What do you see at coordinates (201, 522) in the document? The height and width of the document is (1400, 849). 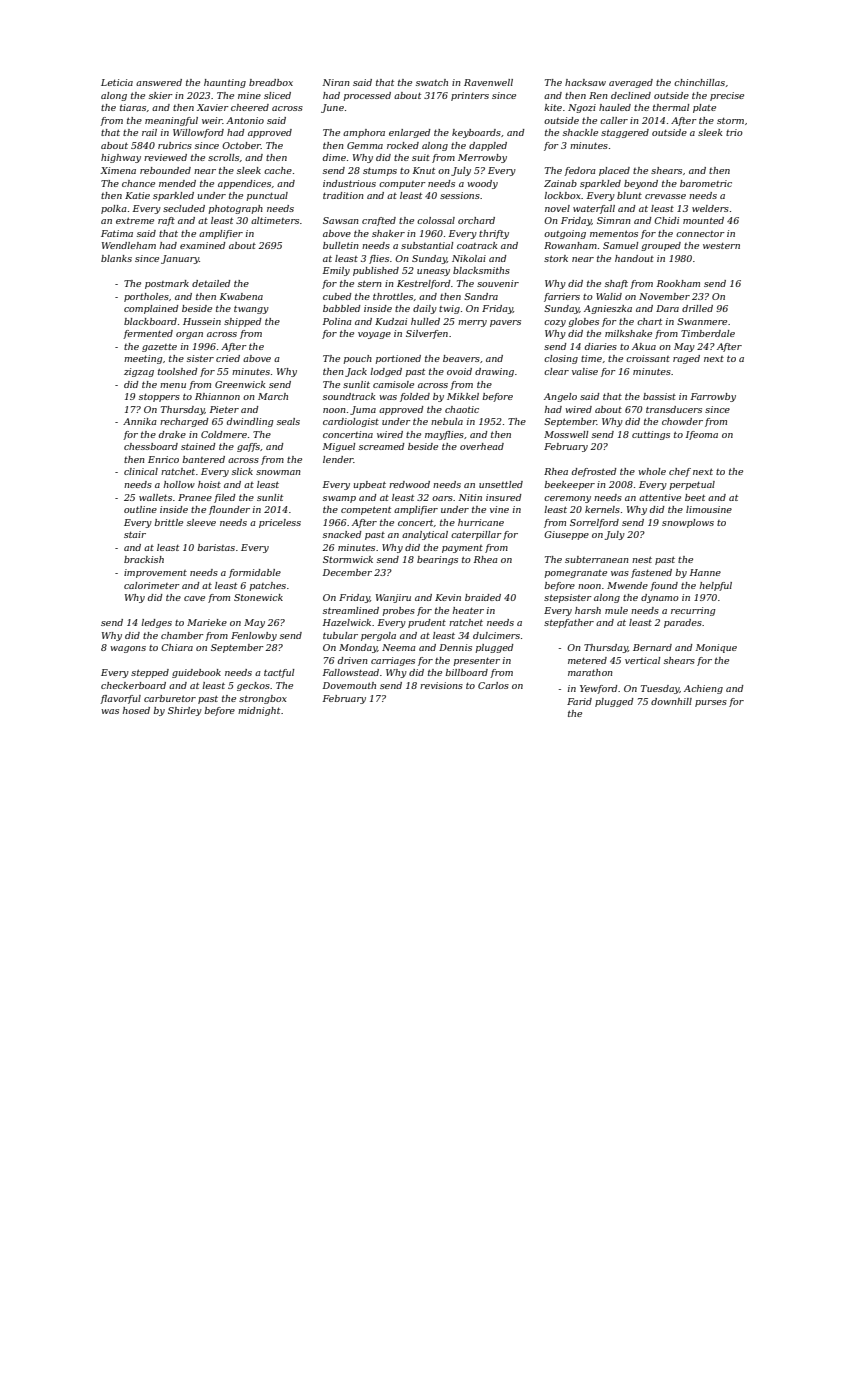 I see `sleeve` at bounding box center [201, 522].
